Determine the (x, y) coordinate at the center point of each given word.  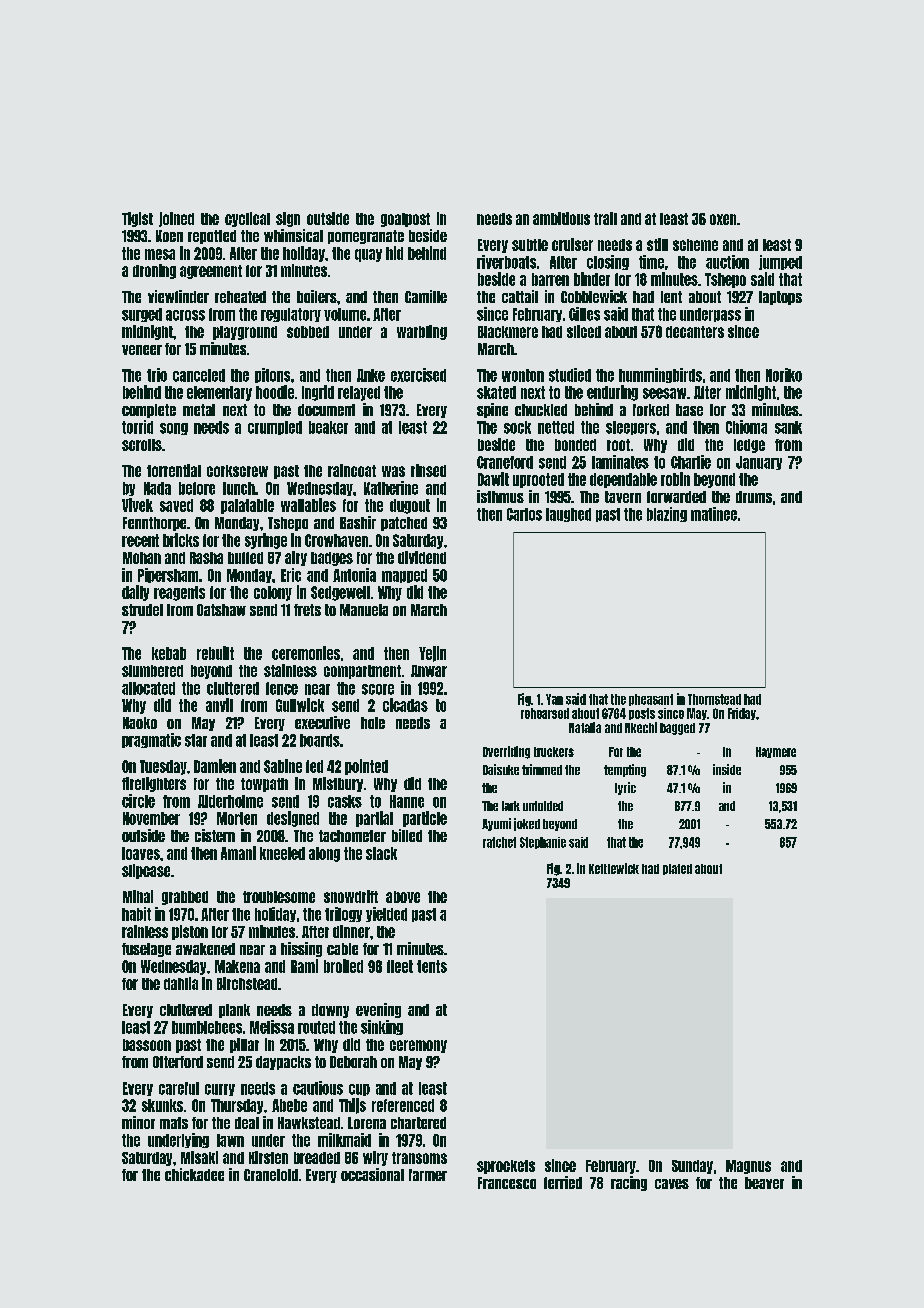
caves (672, 1184)
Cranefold (271, 1175)
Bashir (358, 522)
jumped (780, 262)
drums (754, 497)
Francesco (507, 1183)
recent (140, 540)
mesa (160, 254)
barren (550, 279)
